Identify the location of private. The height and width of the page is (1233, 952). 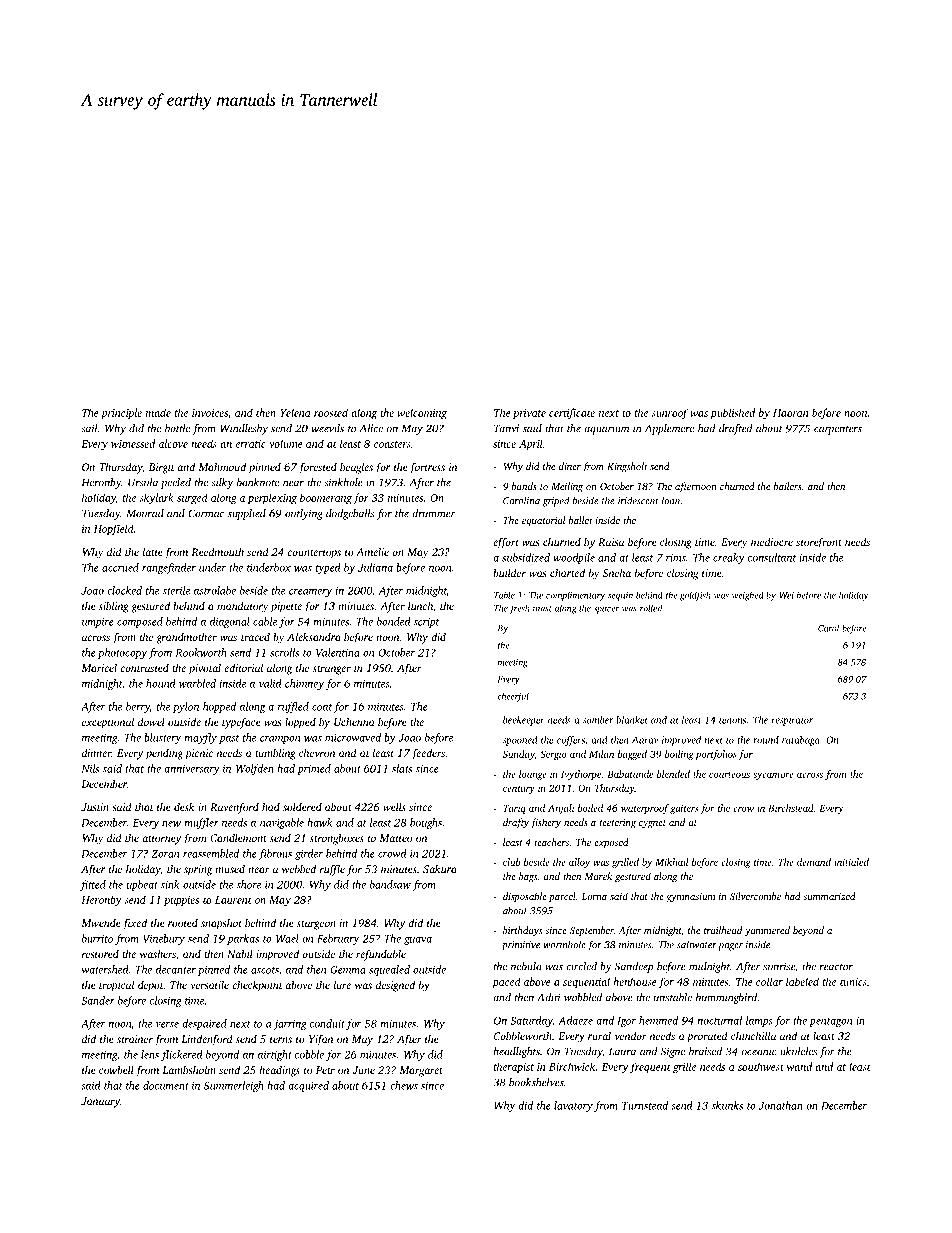
(529, 414).
